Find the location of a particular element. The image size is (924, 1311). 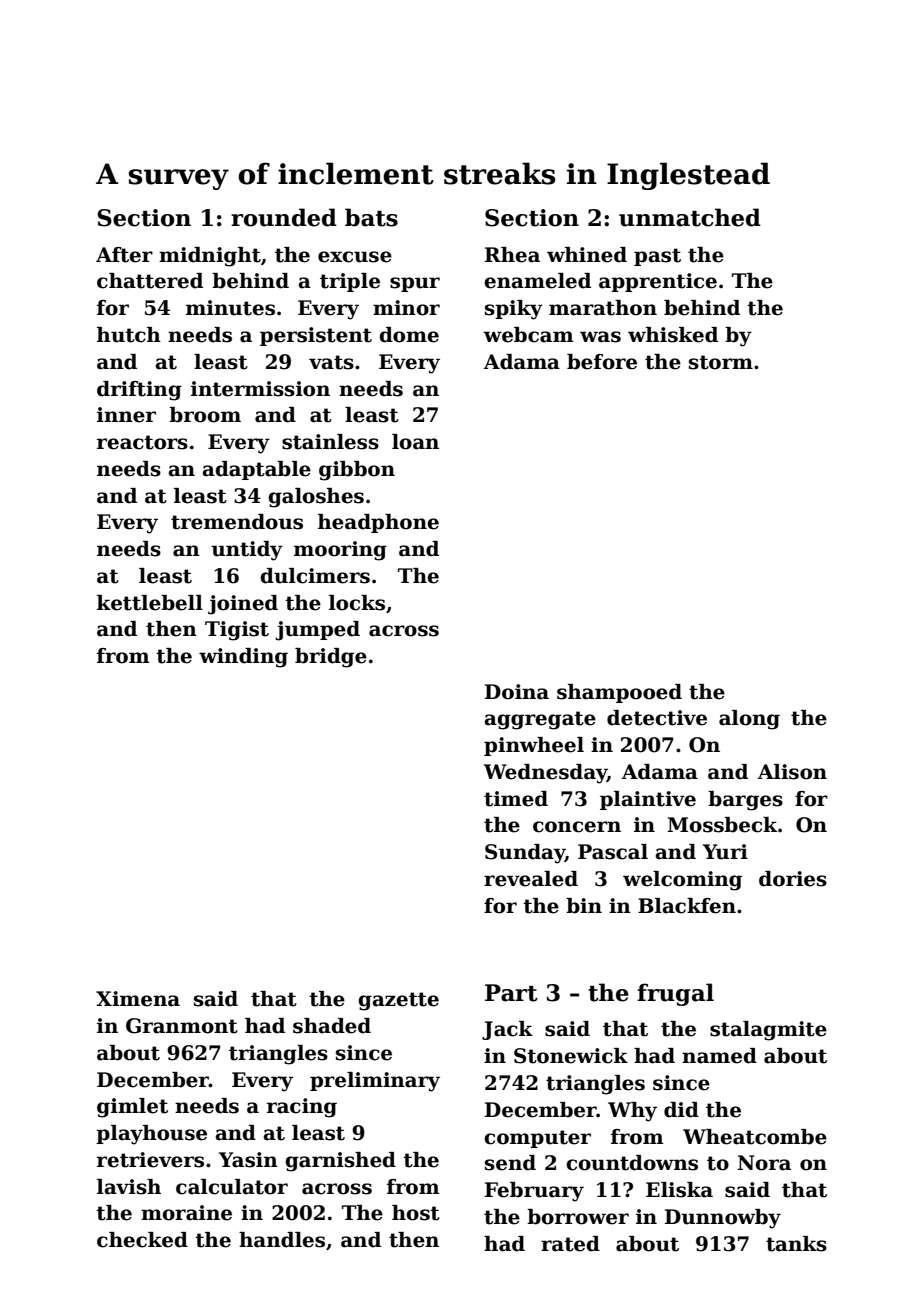

rounded is located at coordinates (284, 217).
